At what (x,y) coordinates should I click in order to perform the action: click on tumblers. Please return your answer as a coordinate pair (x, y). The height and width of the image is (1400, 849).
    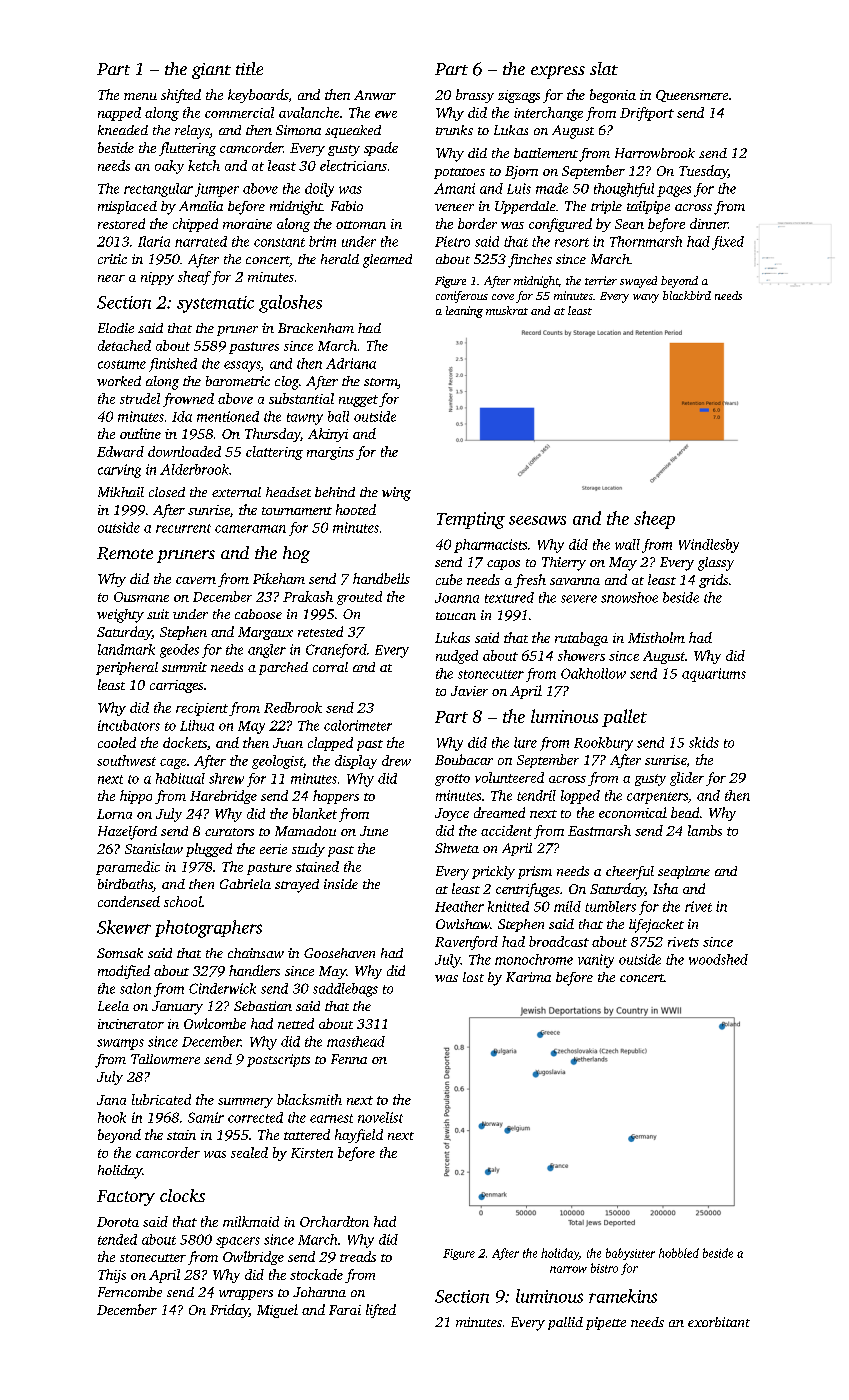
    Looking at the image, I should click on (610, 906).
